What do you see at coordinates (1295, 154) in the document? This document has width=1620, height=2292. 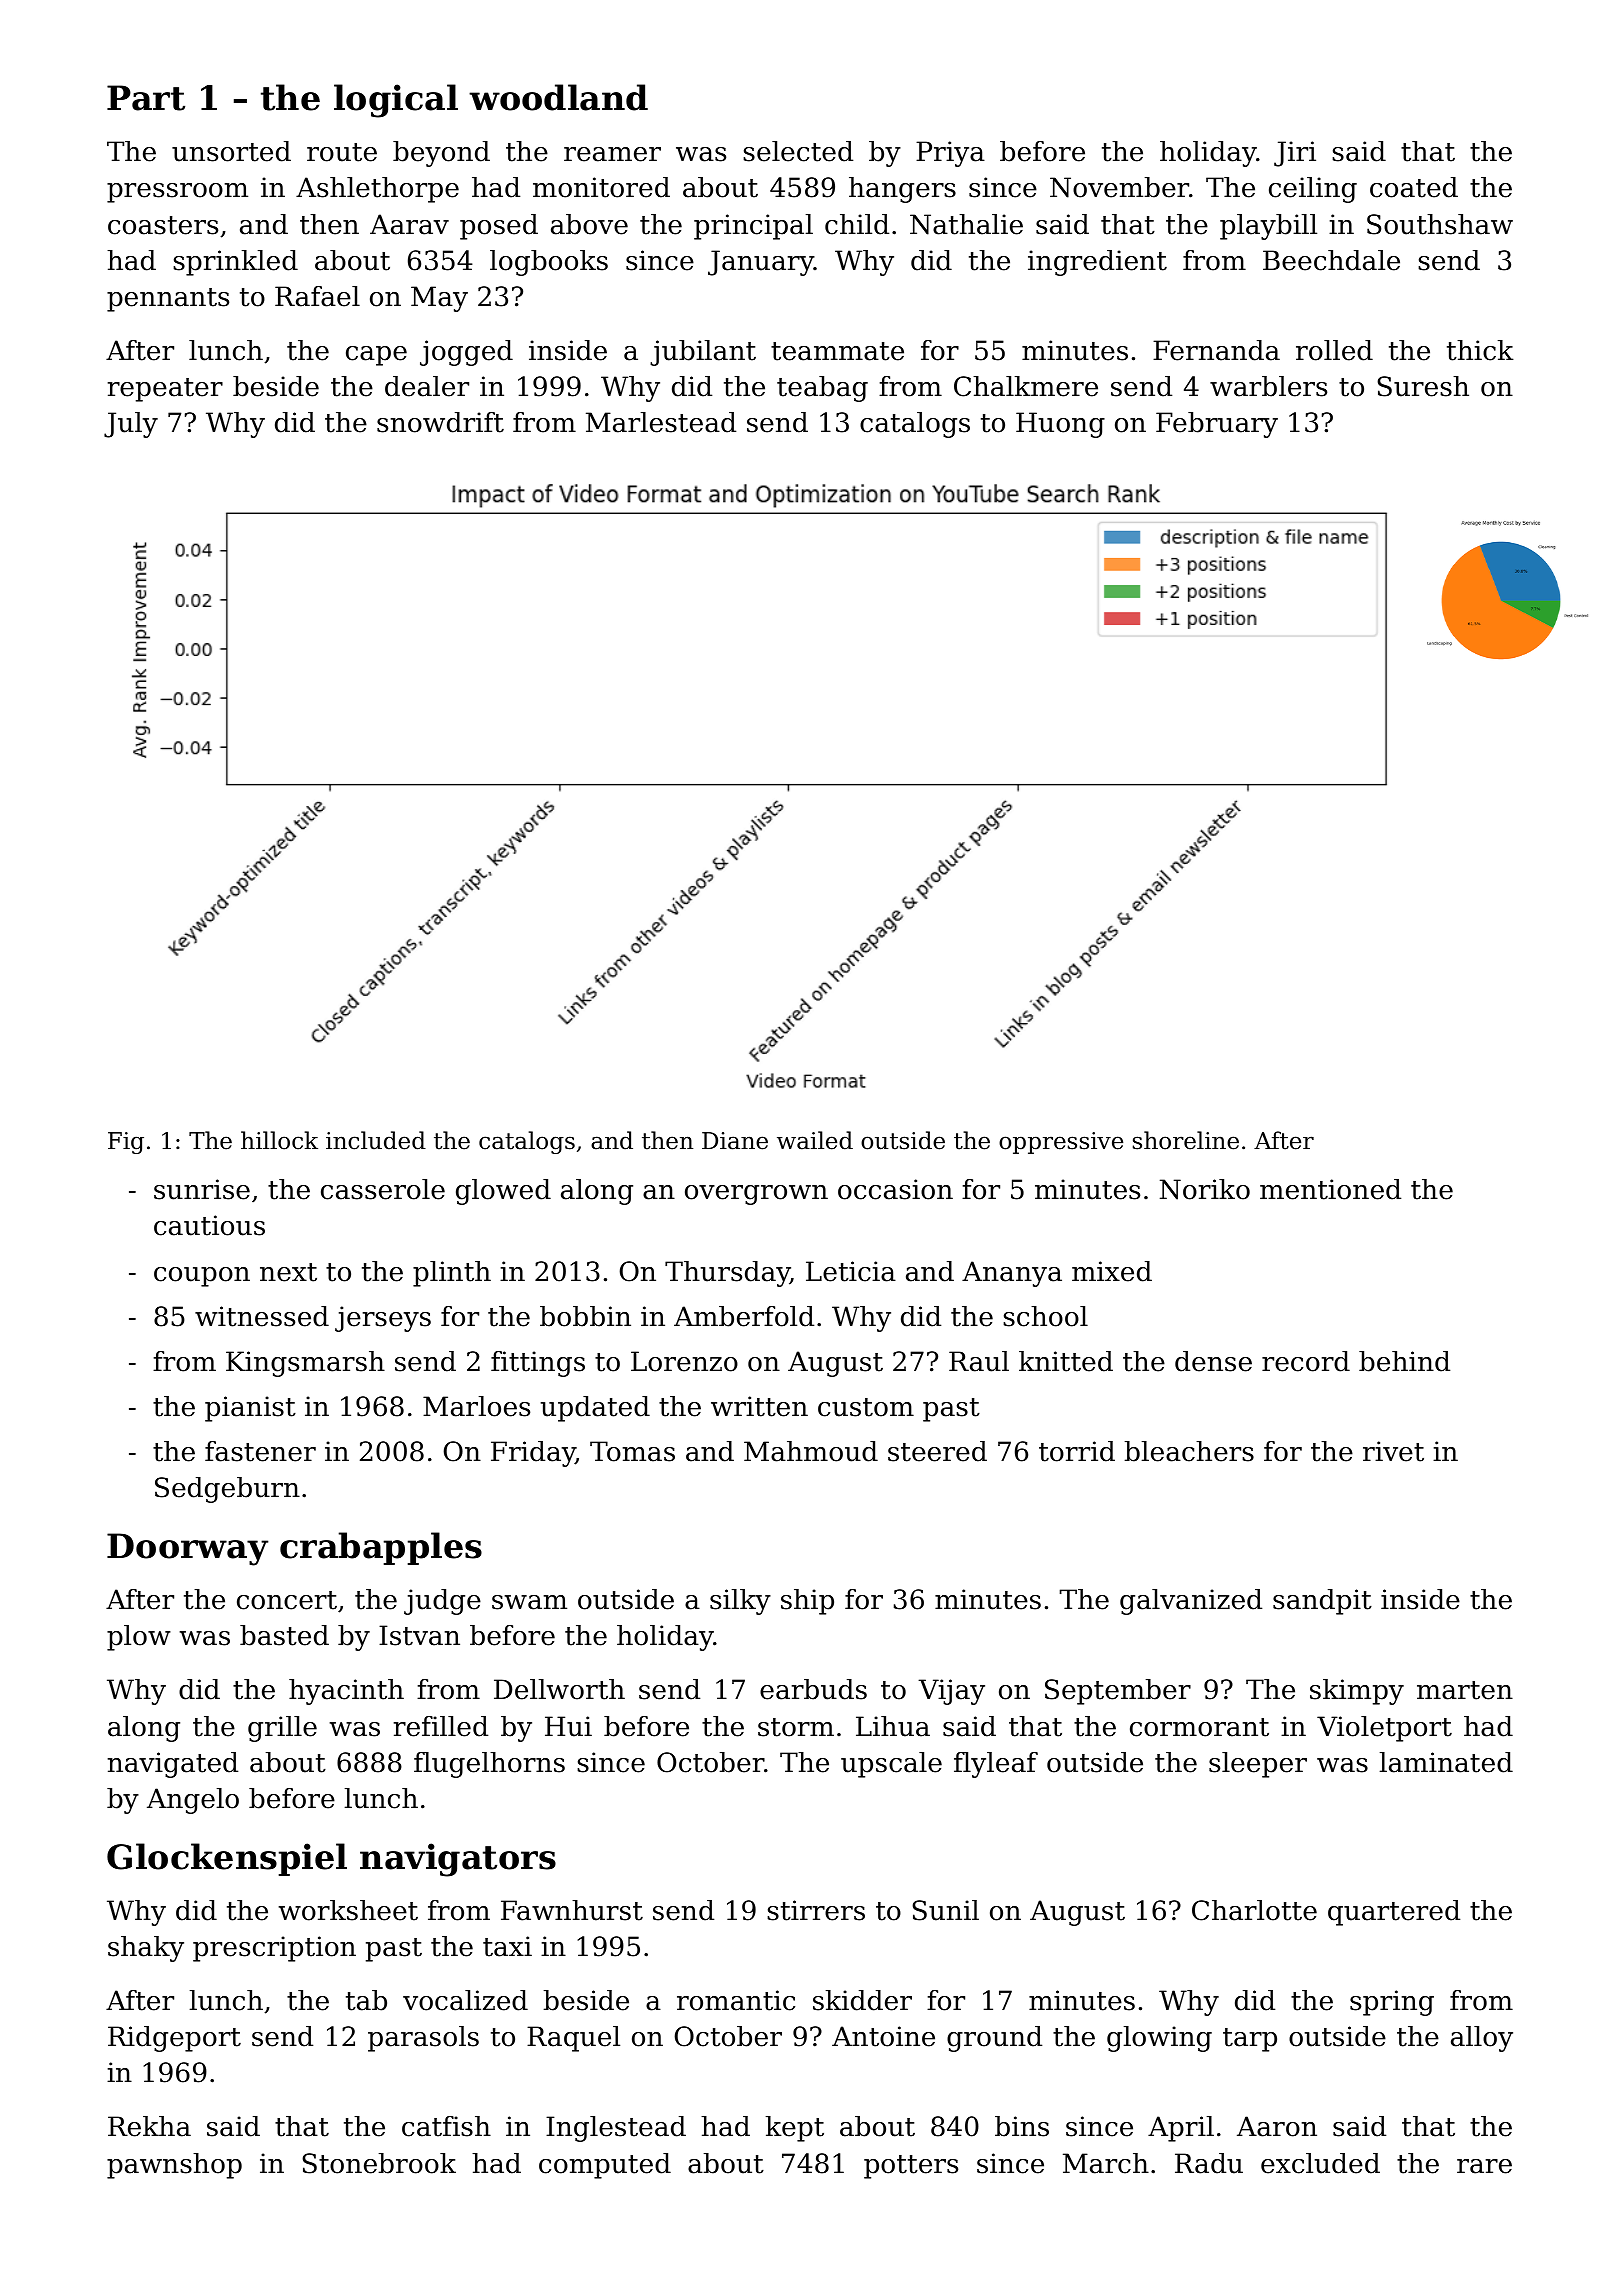 I see `Jiri` at bounding box center [1295, 154].
